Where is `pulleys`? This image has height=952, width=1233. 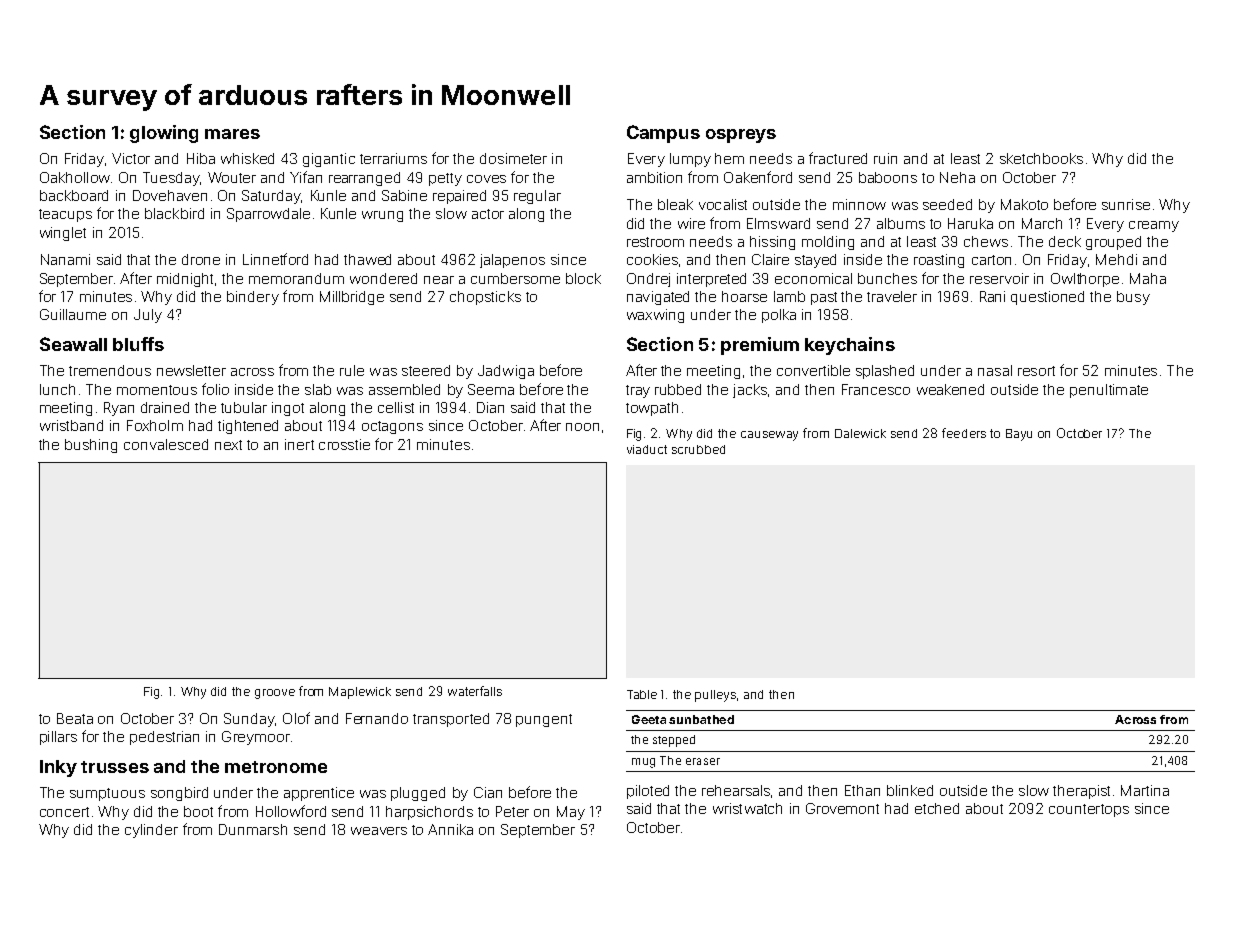
pulleys is located at coordinates (715, 696).
